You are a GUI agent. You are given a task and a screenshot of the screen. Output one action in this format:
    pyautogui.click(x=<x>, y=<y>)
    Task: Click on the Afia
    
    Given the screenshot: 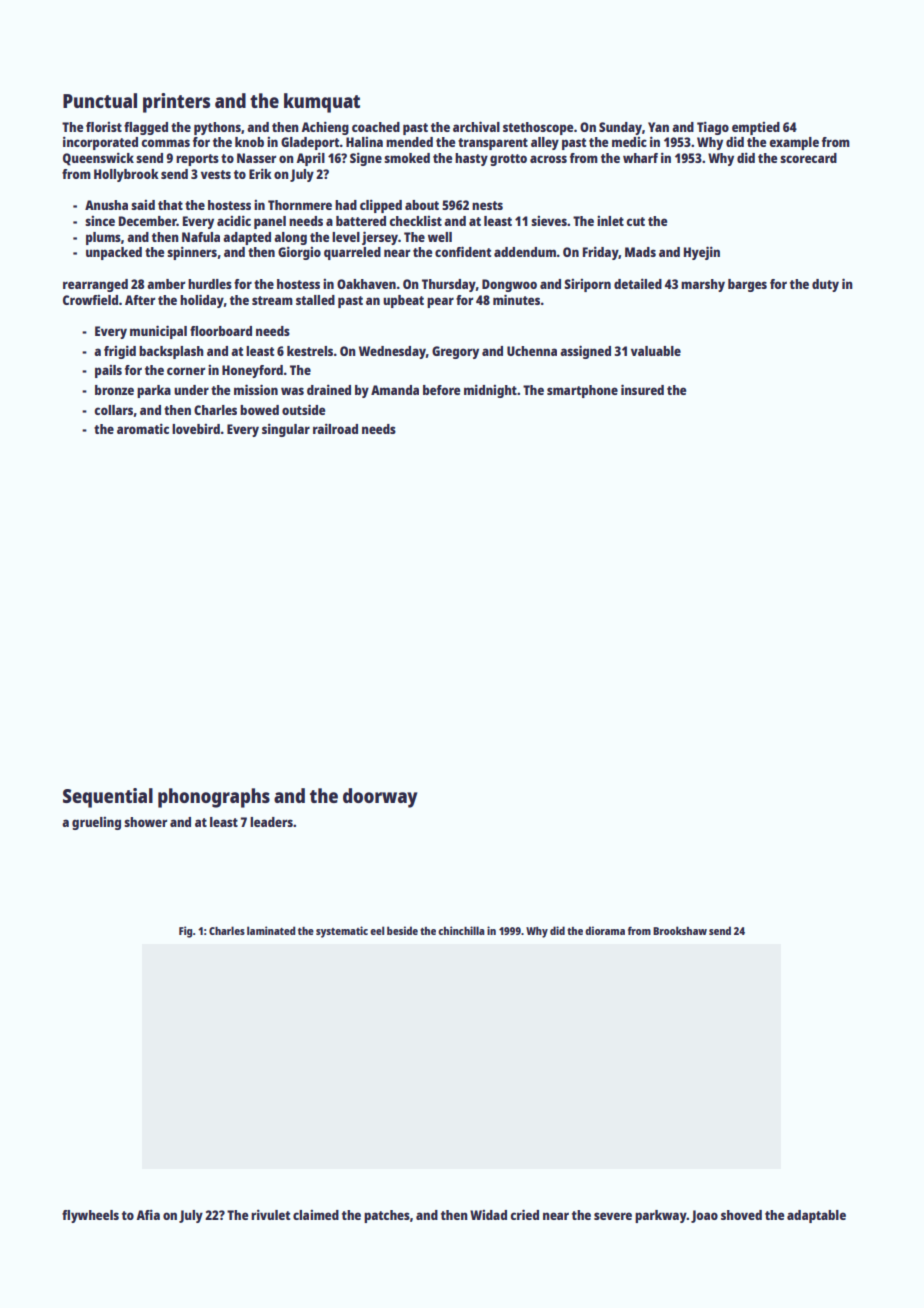 What is the action you would take?
    pyautogui.click(x=148, y=1214)
